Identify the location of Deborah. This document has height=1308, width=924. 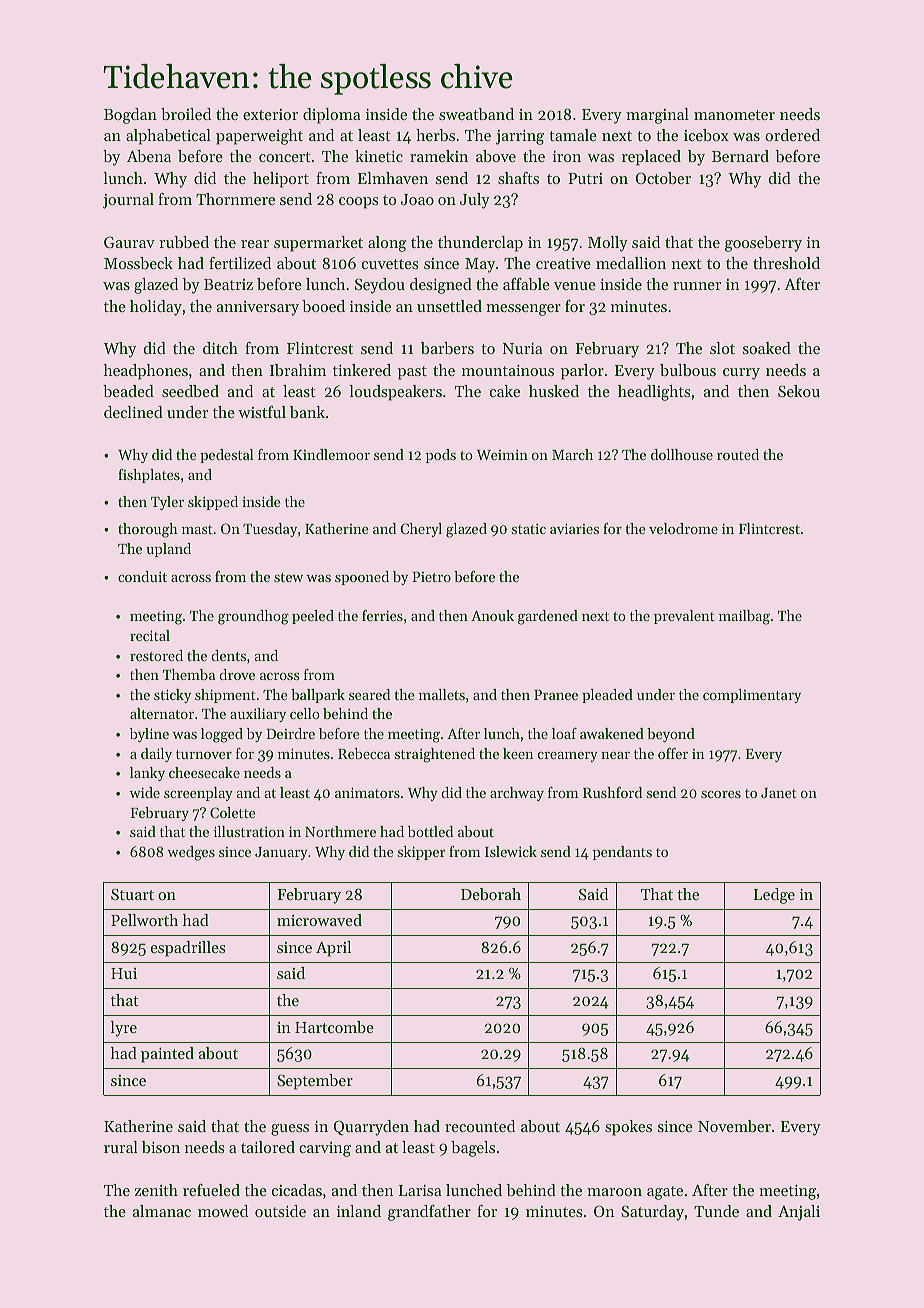
(491, 894).
